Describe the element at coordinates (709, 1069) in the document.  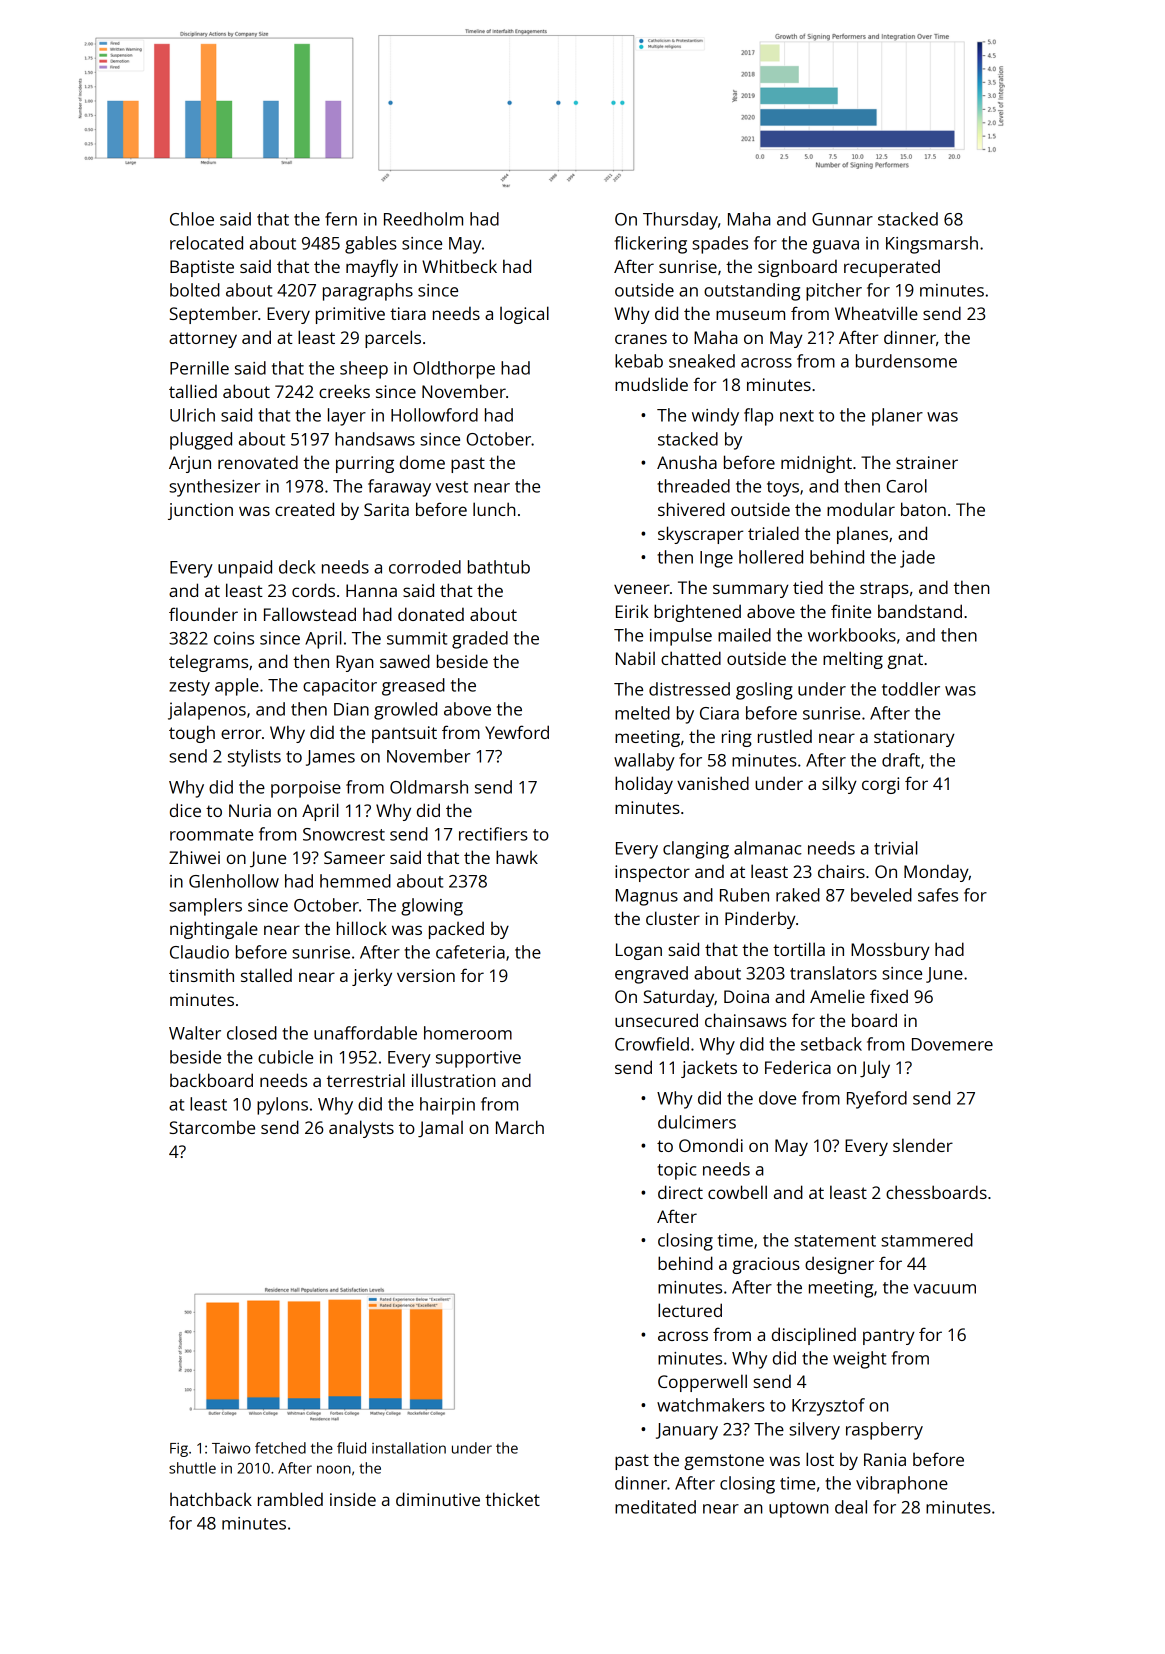
I see `jackets` at that location.
